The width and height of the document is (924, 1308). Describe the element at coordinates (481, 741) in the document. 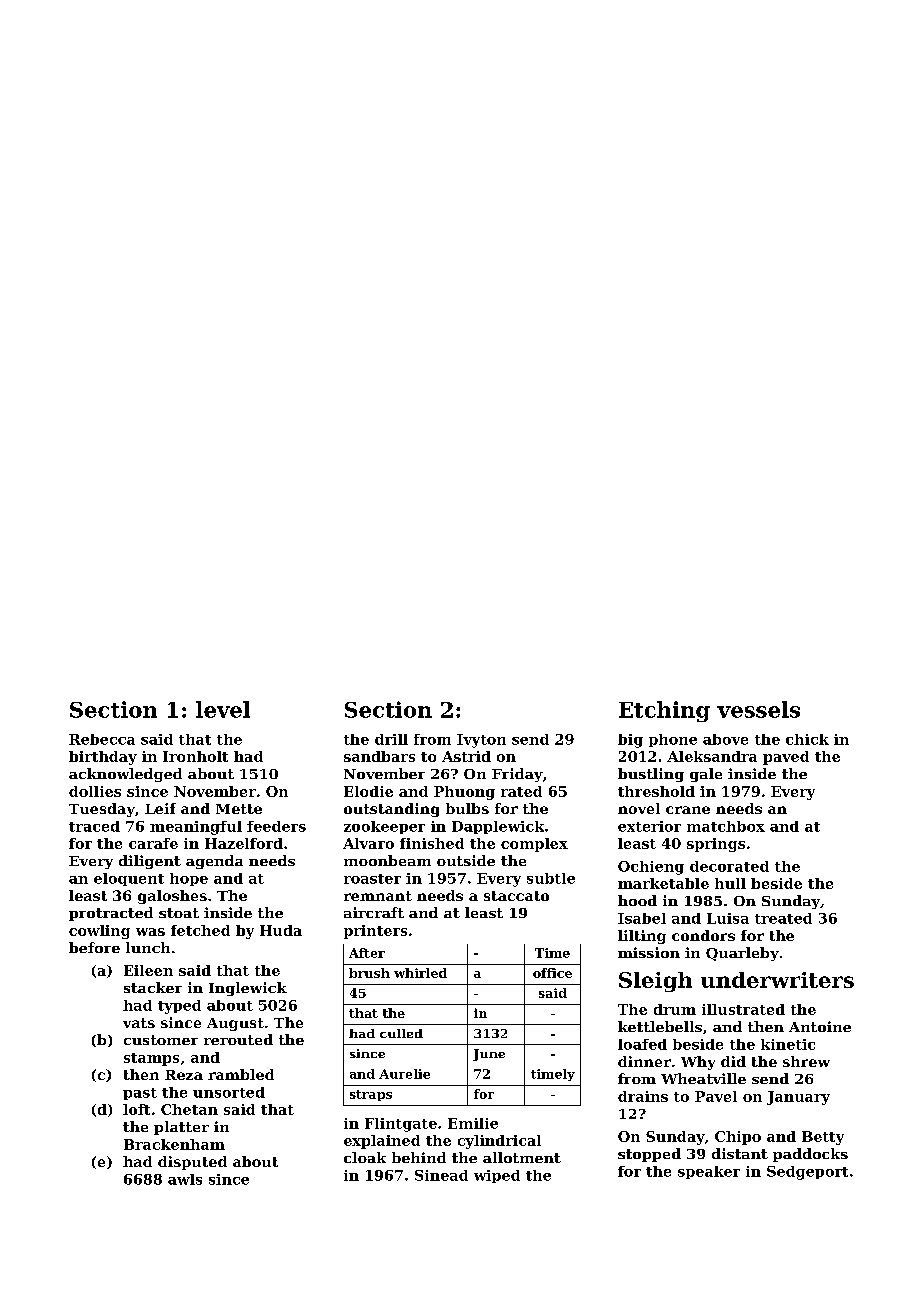

I see `Ivyton` at that location.
